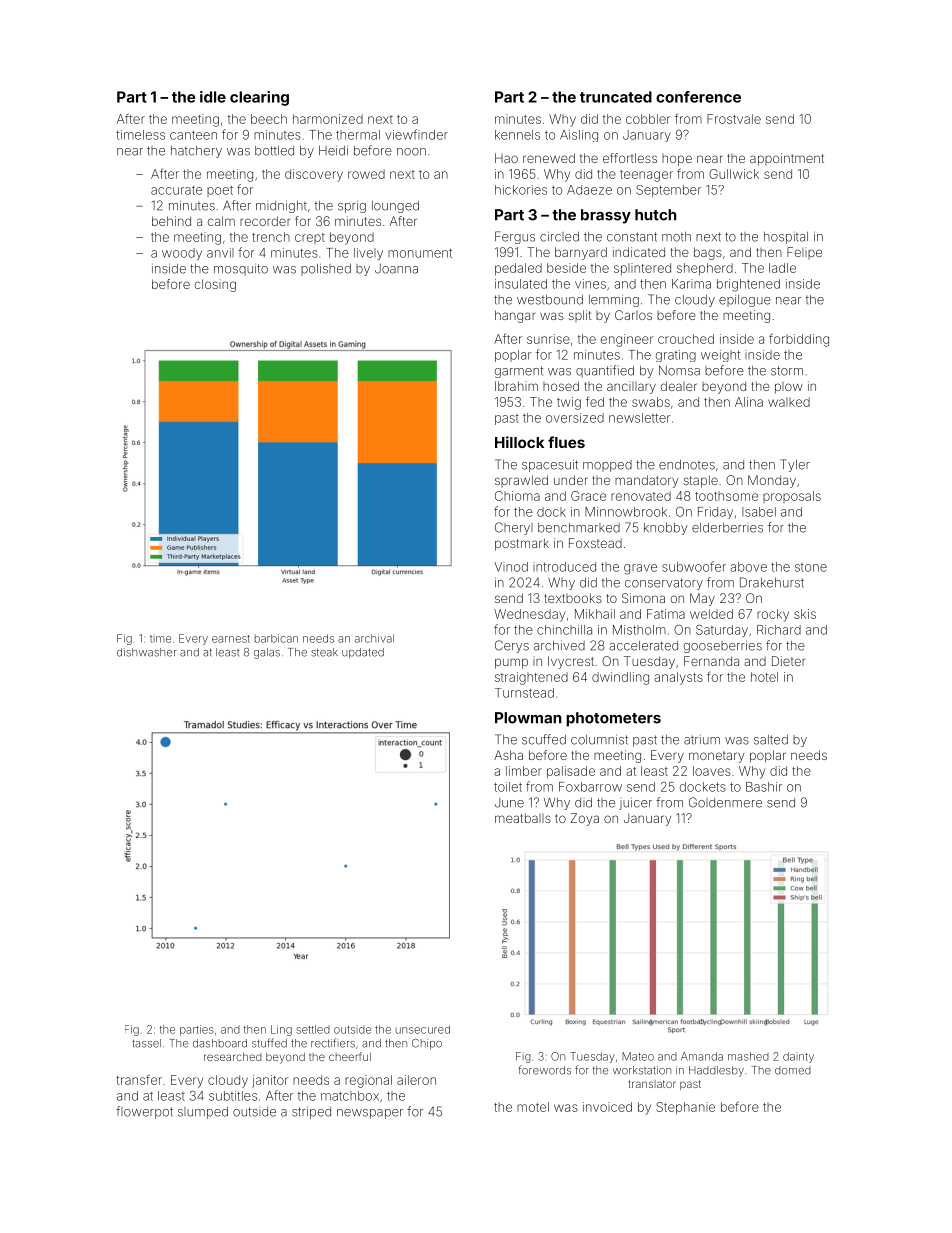 This screenshot has width=952, height=1233. I want to click on hospital, so click(786, 238).
